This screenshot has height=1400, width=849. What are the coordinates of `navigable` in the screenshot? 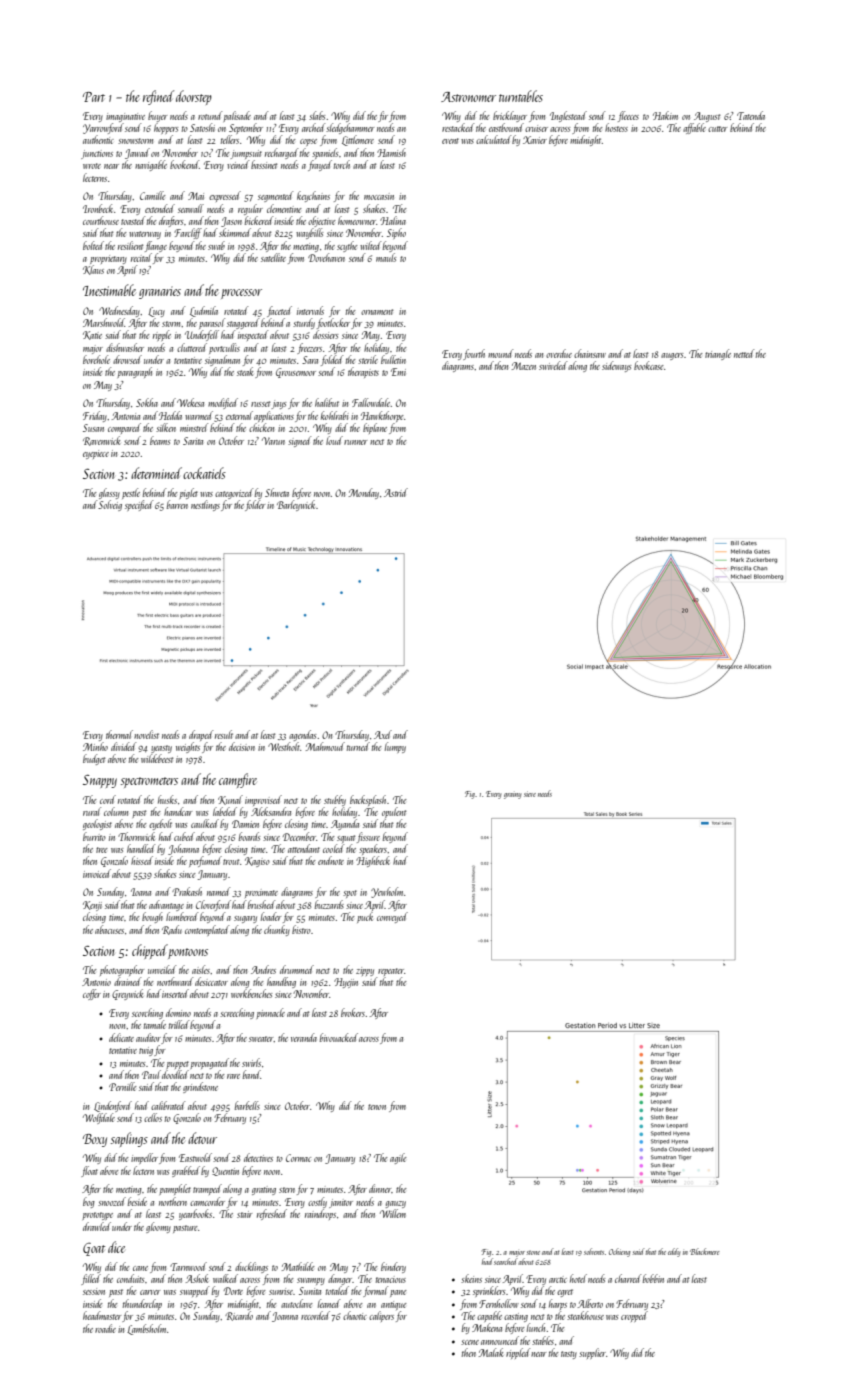 It's located at (151, 165).
